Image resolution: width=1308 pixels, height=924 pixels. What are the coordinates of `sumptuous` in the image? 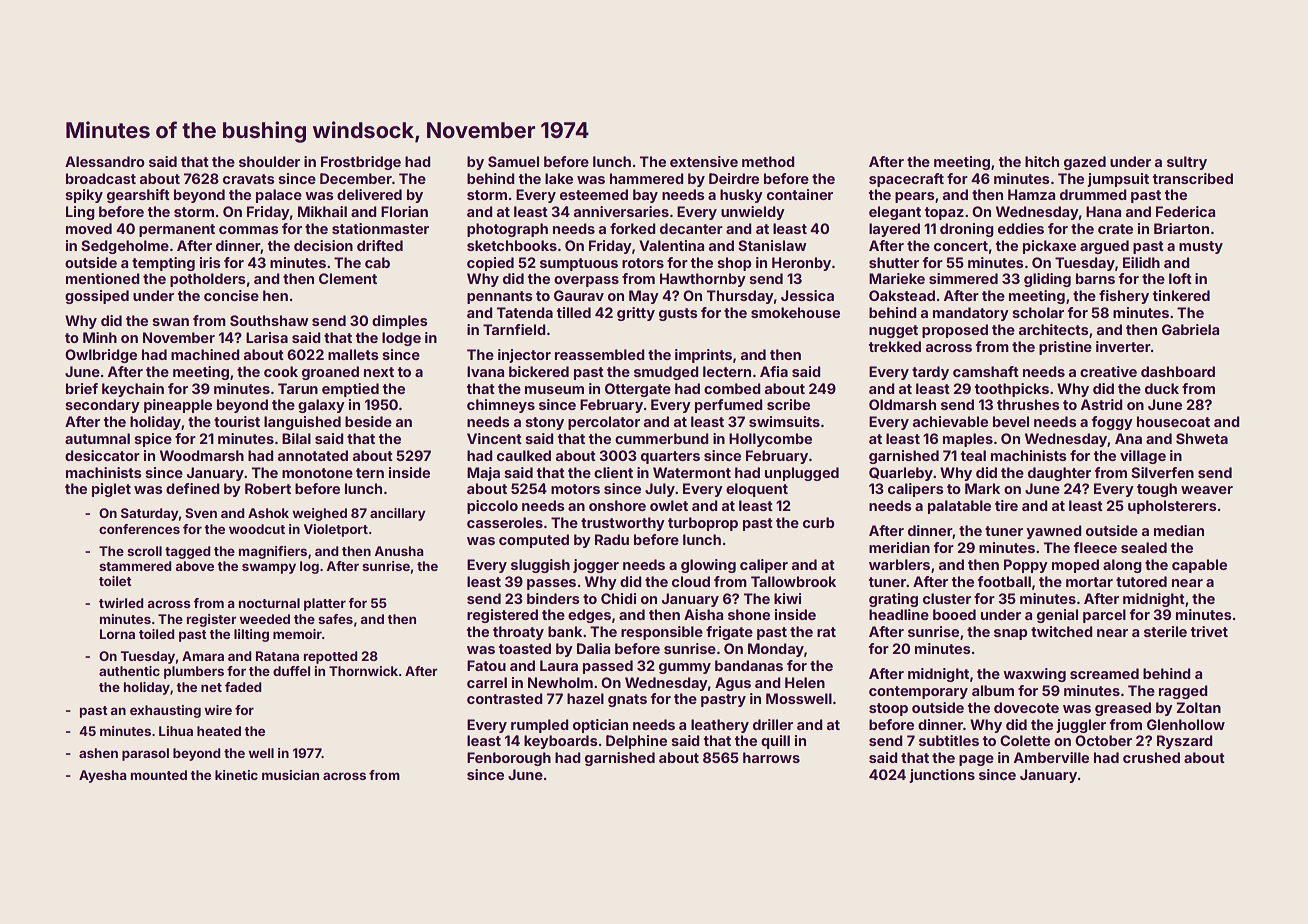 It's located at (579, 264).
